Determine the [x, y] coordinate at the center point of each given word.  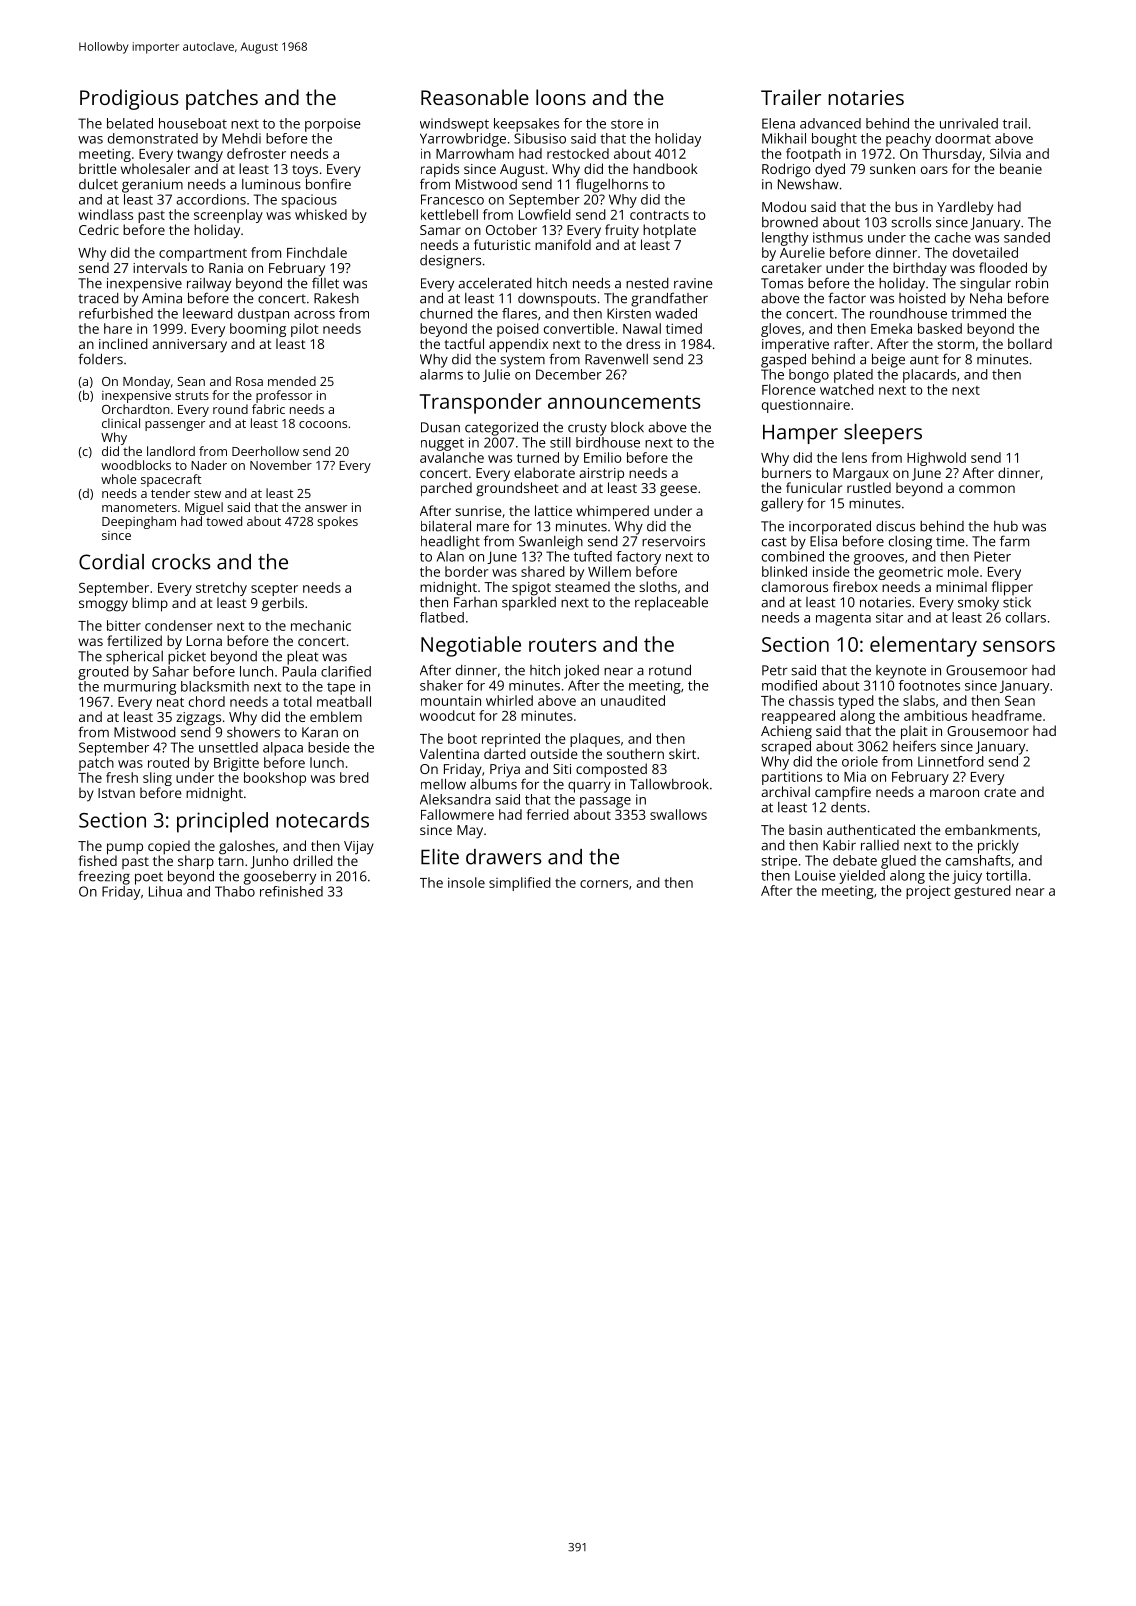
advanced [830, 123]
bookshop [275, 779]
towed [224, 521]
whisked [321, 214]
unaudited [633, 700]
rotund [670, 670]
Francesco [452, 199]
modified [789, 685]
